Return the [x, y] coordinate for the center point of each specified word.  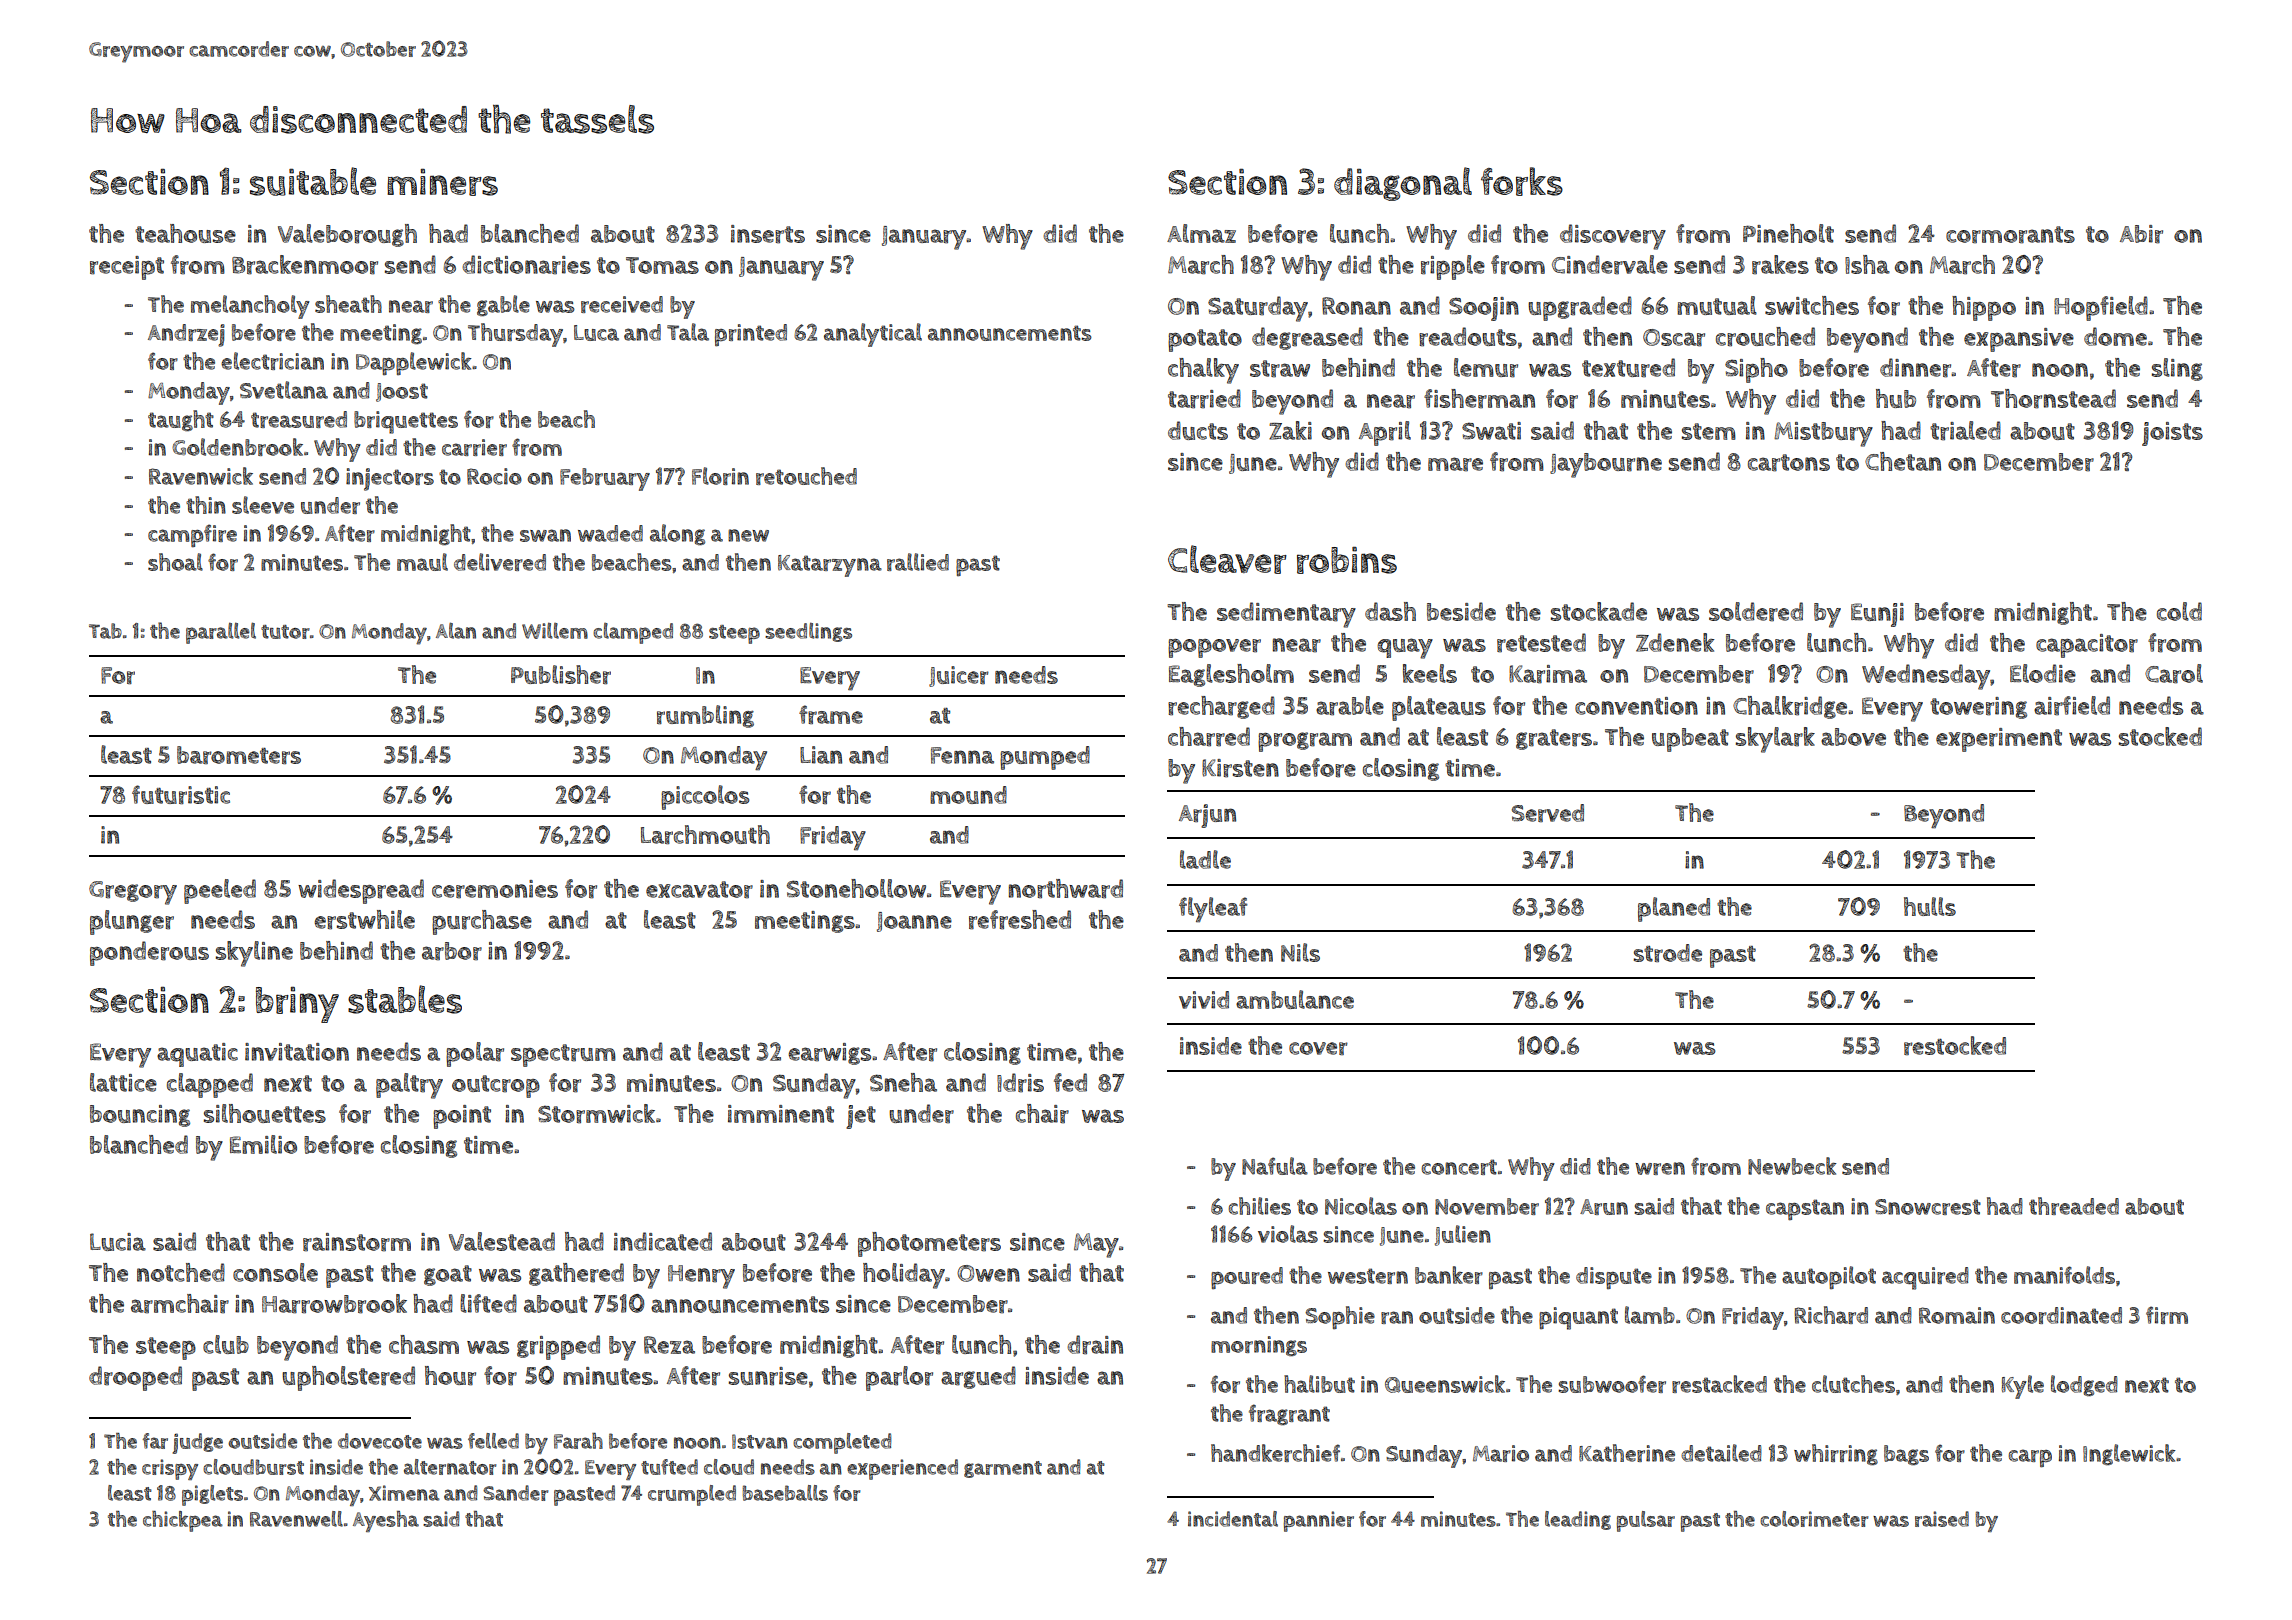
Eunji [1877, 615]
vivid [1204, 1000]
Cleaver [1227, 559]
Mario [1501, 1453]
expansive [2019, 340]
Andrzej [186, 335]
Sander [515, 1493]
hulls [1930, 906]
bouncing [140, 1116]
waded [610, 533]
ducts [1198, 430]
